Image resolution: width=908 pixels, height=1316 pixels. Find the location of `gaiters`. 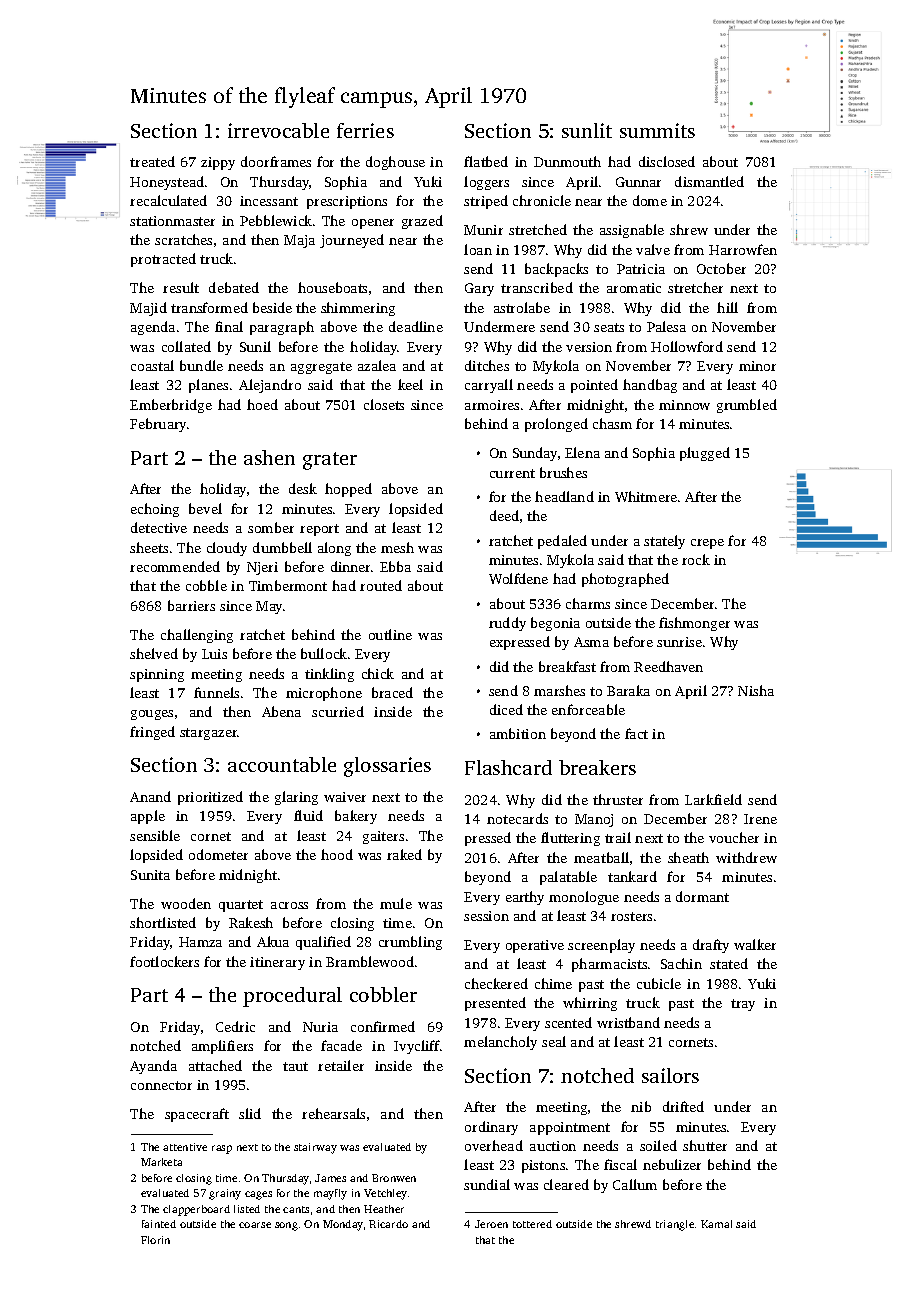

gaiters is located at coordinates (383, 837).
